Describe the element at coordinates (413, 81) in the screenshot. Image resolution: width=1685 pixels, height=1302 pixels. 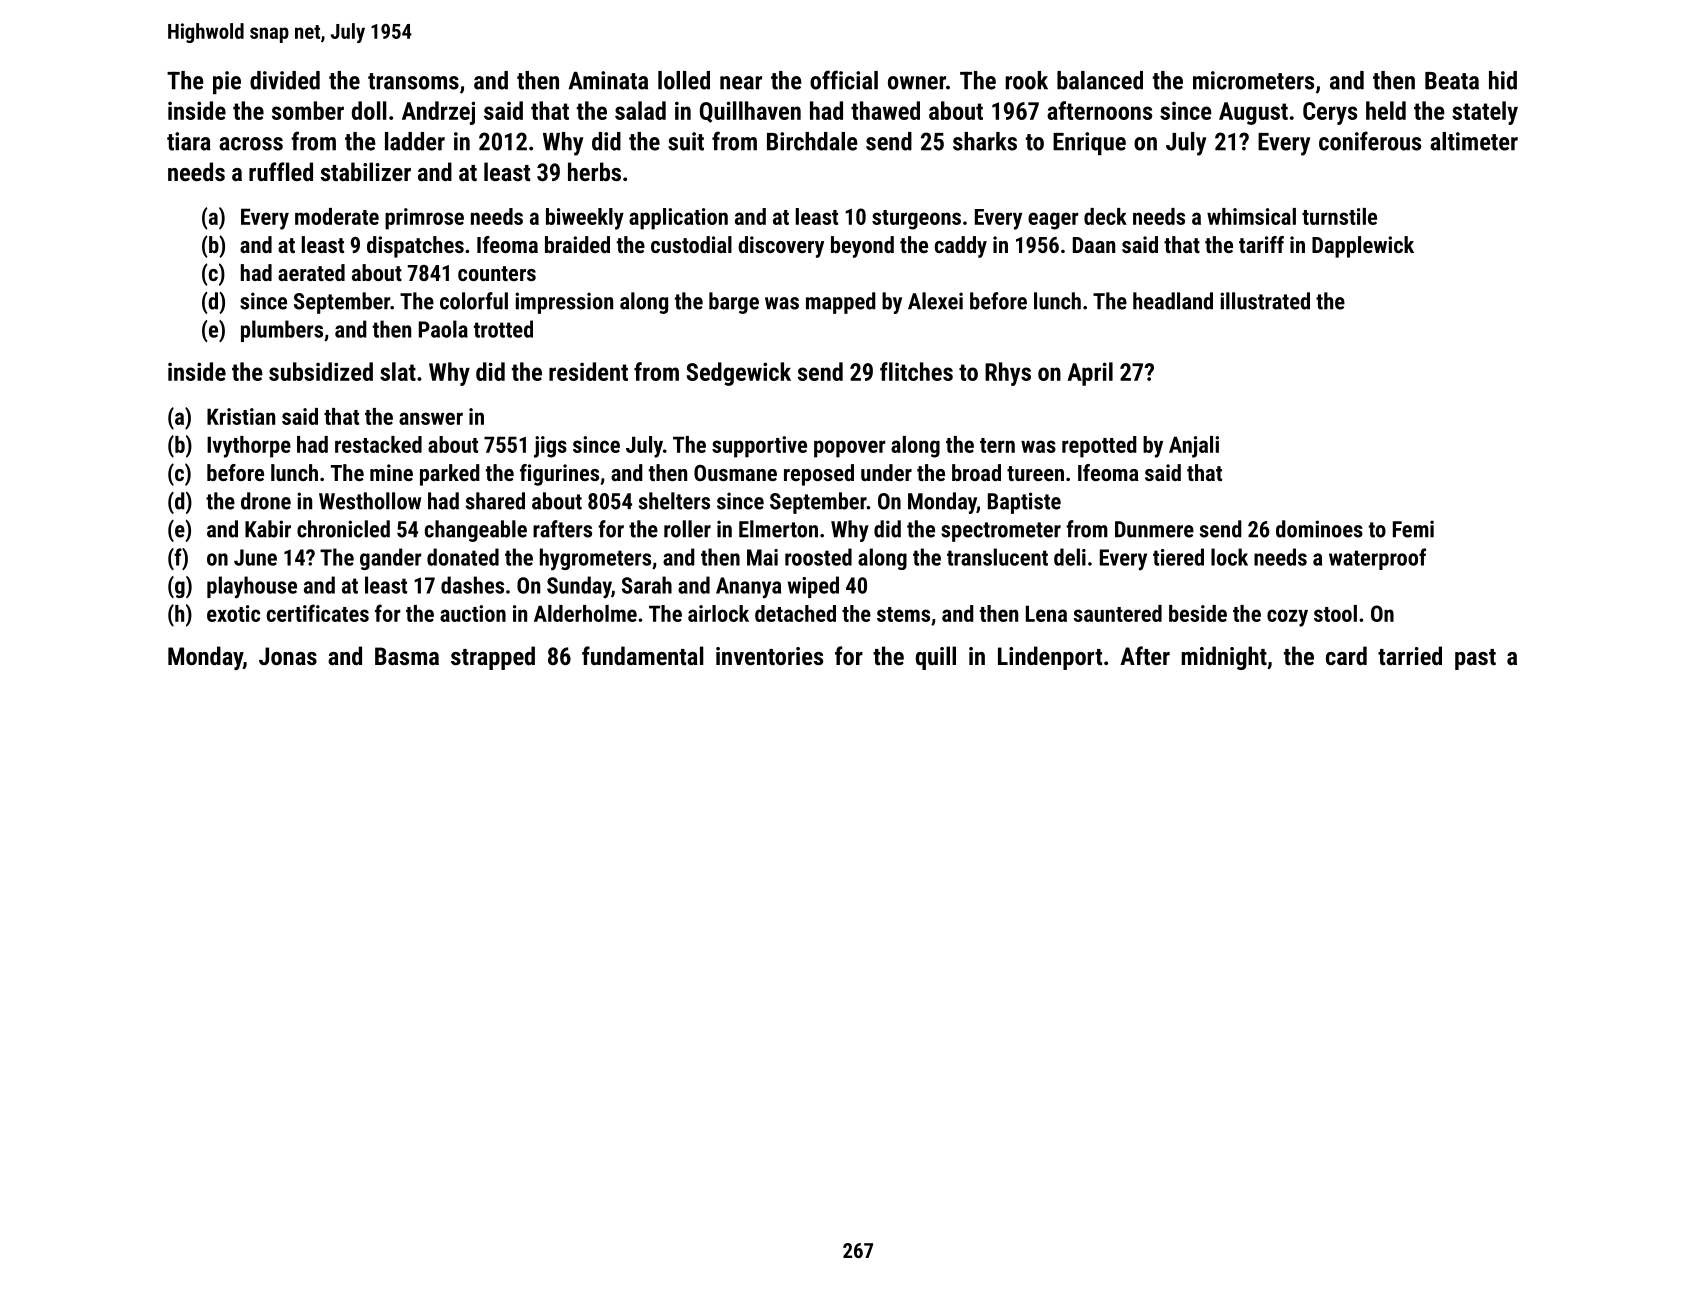
I see `transoms` at that location.
